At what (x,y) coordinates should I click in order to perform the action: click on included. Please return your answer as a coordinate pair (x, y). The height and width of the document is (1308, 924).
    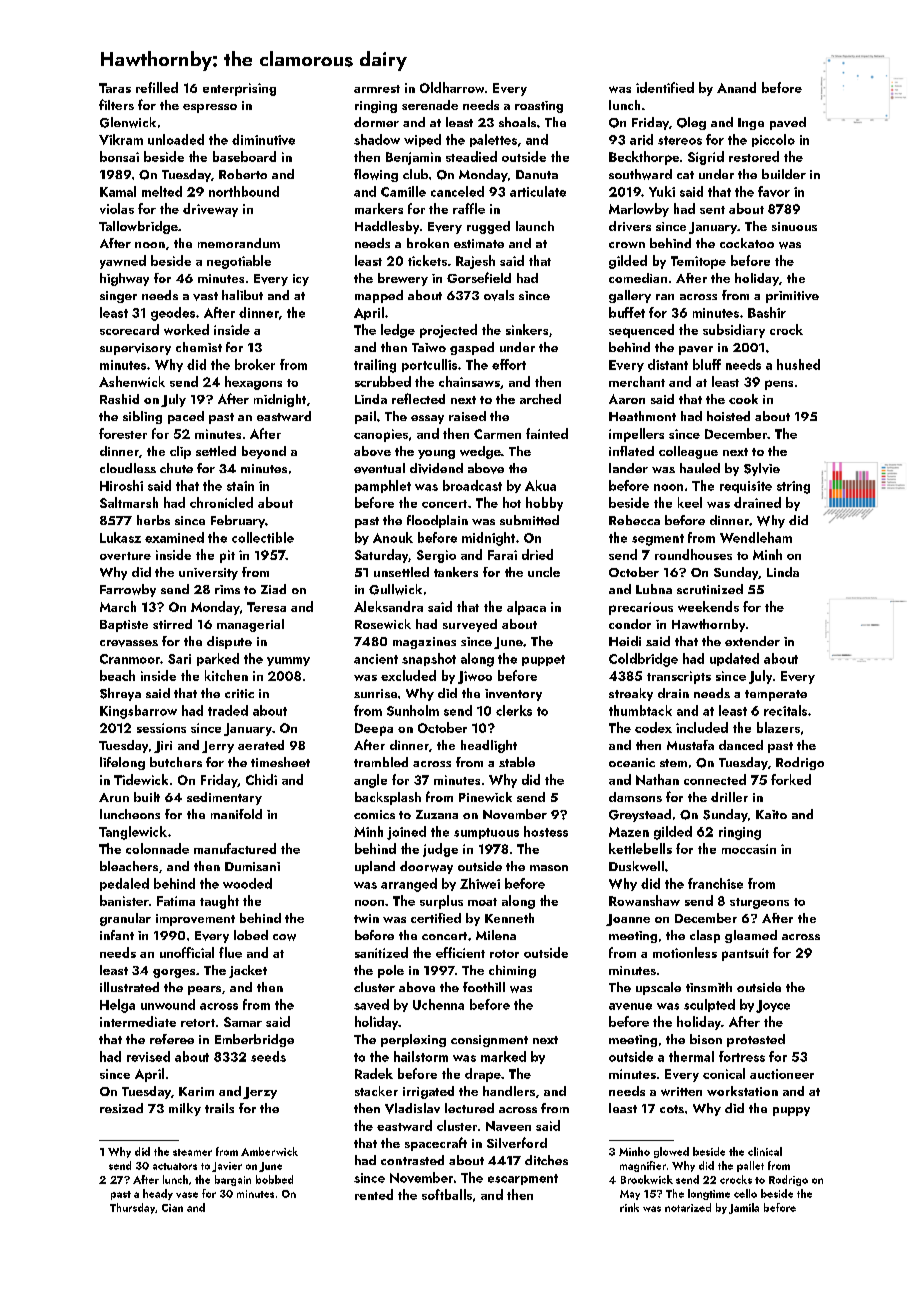
    Looking at the image, I should click on (702, 727).
